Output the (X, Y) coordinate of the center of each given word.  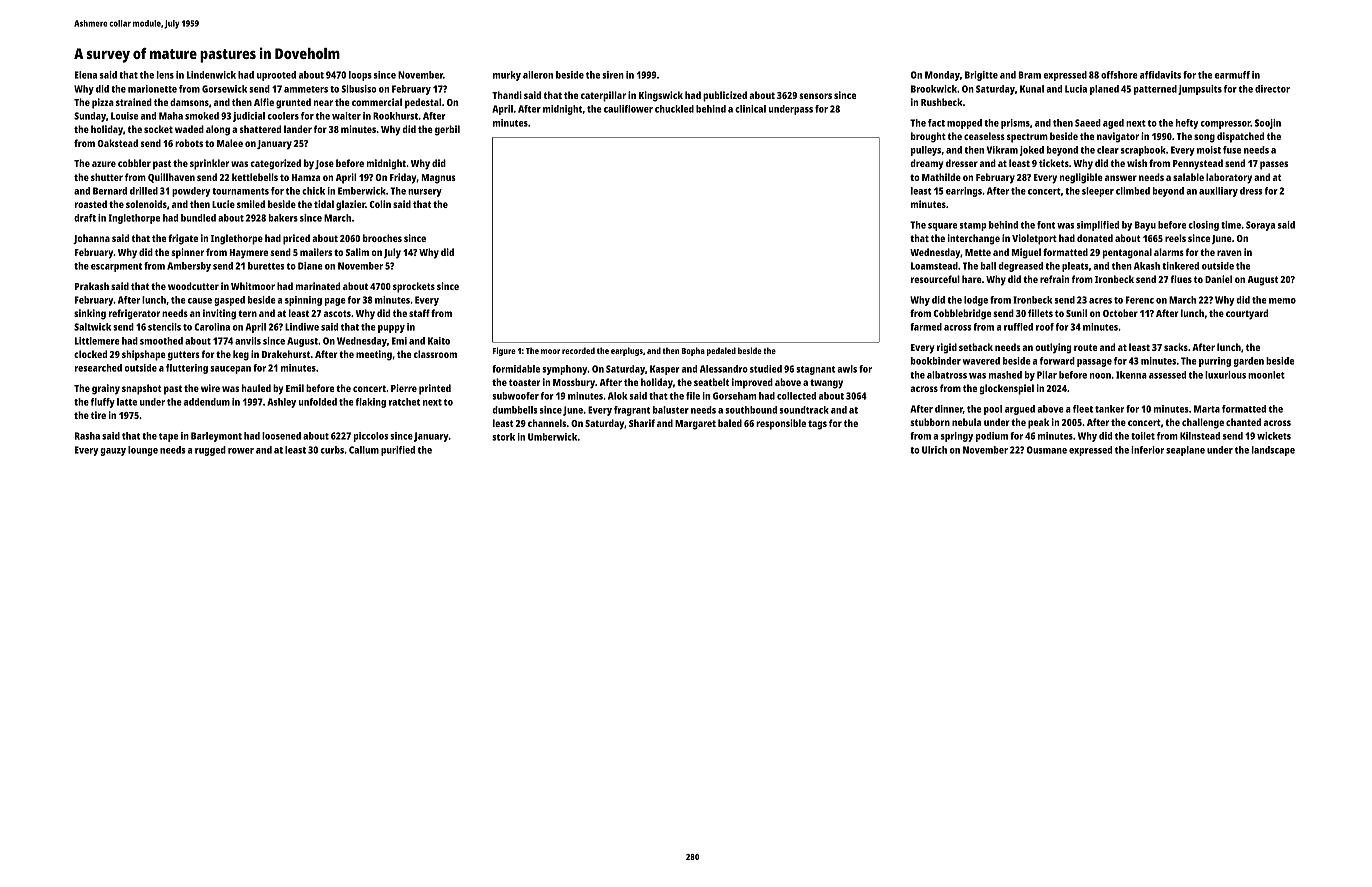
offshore (1119, 75)
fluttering (187, 369)
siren (613, 75)
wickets (1274, 436)
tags (817, 425)
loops (360, 76)
